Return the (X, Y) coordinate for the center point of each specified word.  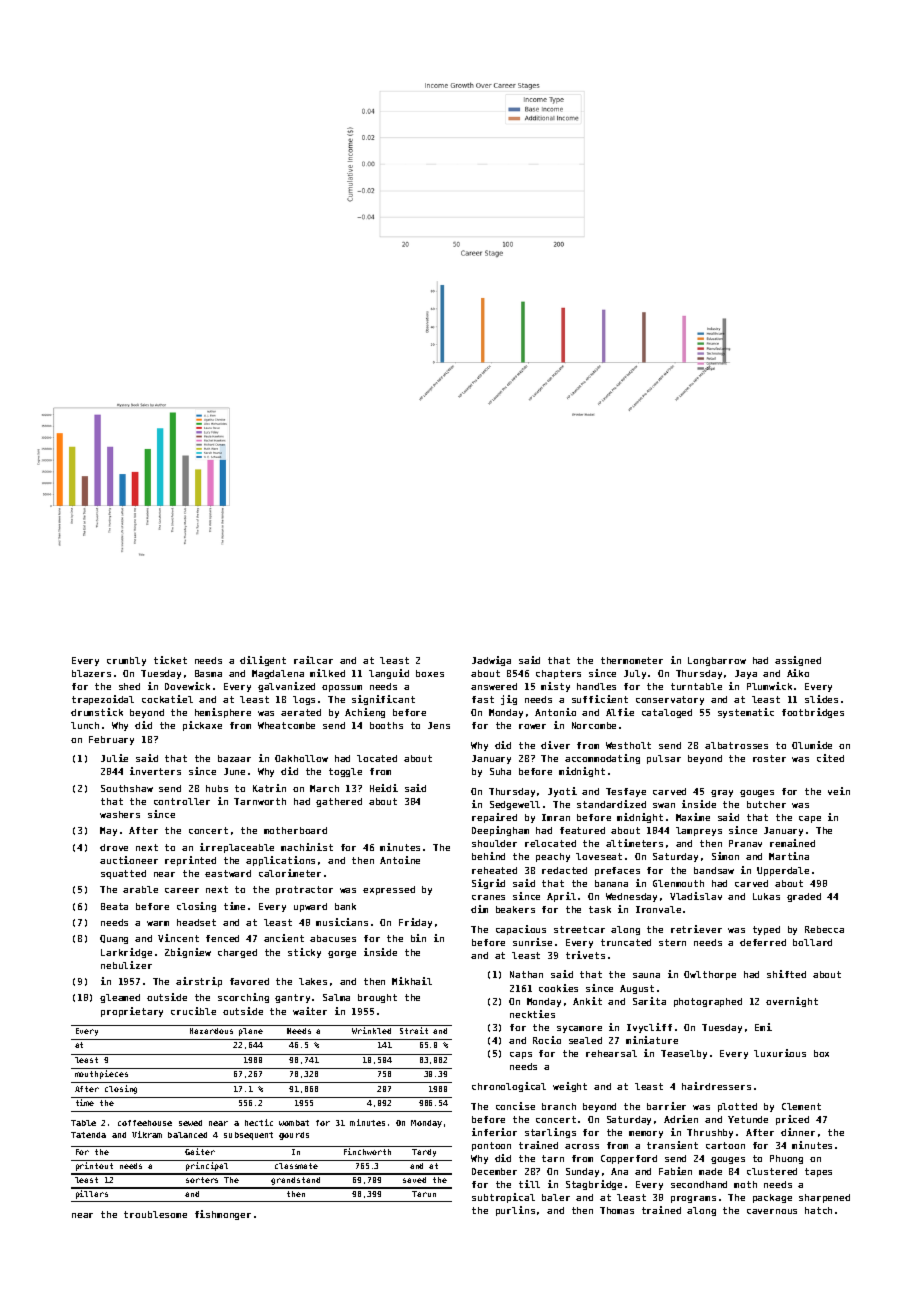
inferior (494, 1132)
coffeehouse (145, 1123)
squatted (123, 874)
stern (672, 942)
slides (821, 699)
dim (479, 909)
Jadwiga (491, 661)
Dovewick (187, 686)
